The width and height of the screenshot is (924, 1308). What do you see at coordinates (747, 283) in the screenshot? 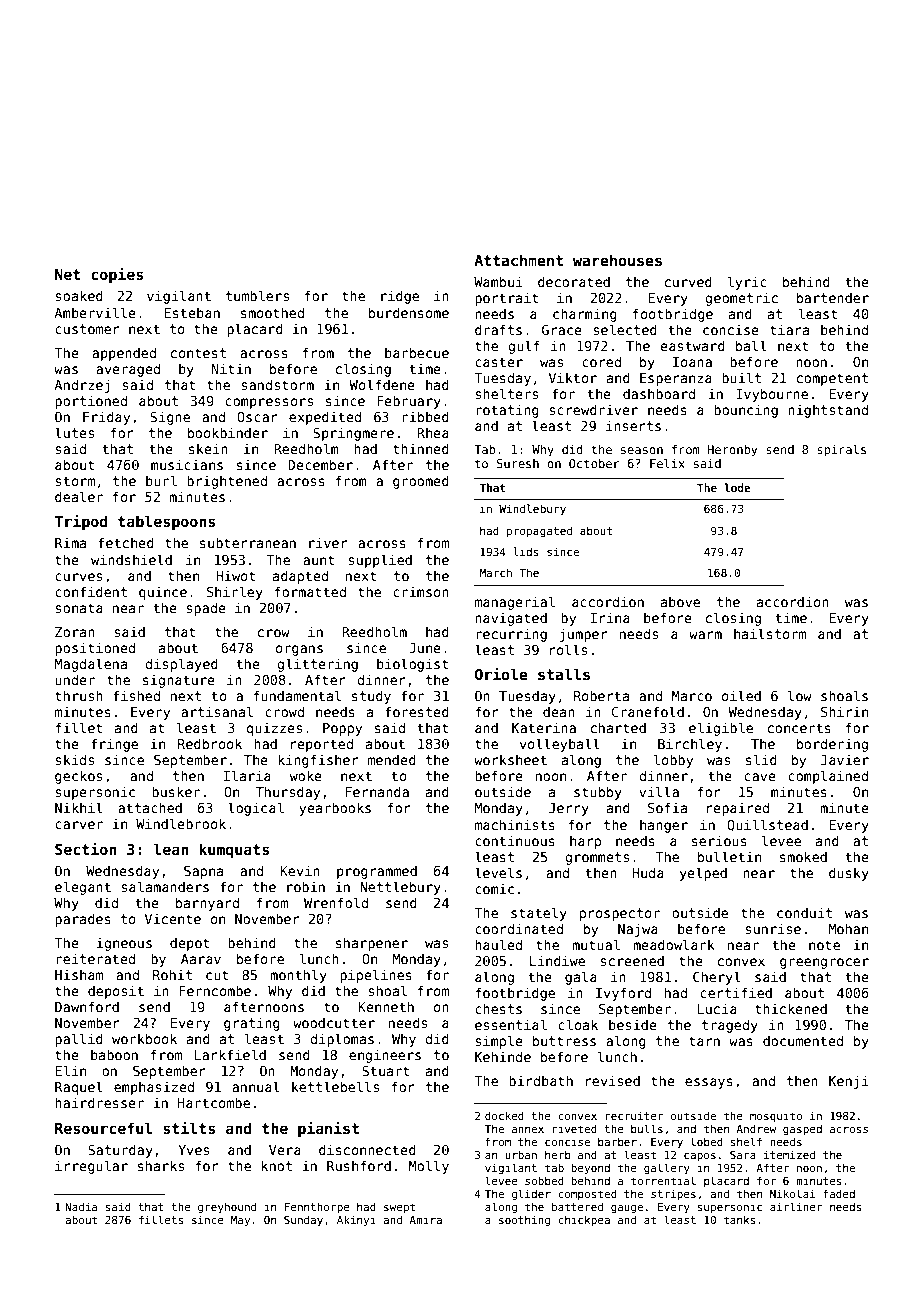
I see `lyric` at bounding box center [747, 283].
